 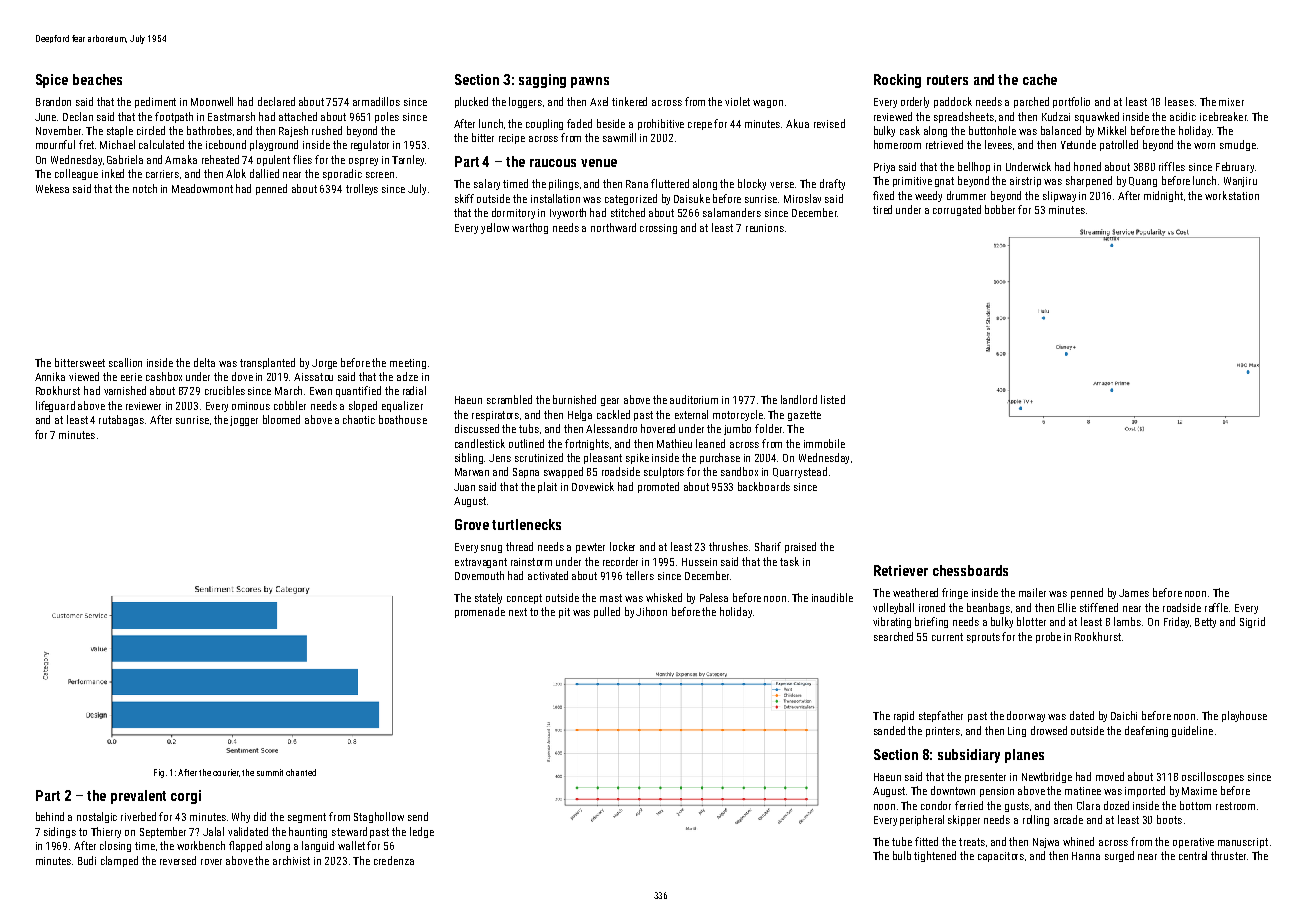 What do you see at coordinates (564, 613) in the document?
I see `pit` at bounding box center [564, 613].
